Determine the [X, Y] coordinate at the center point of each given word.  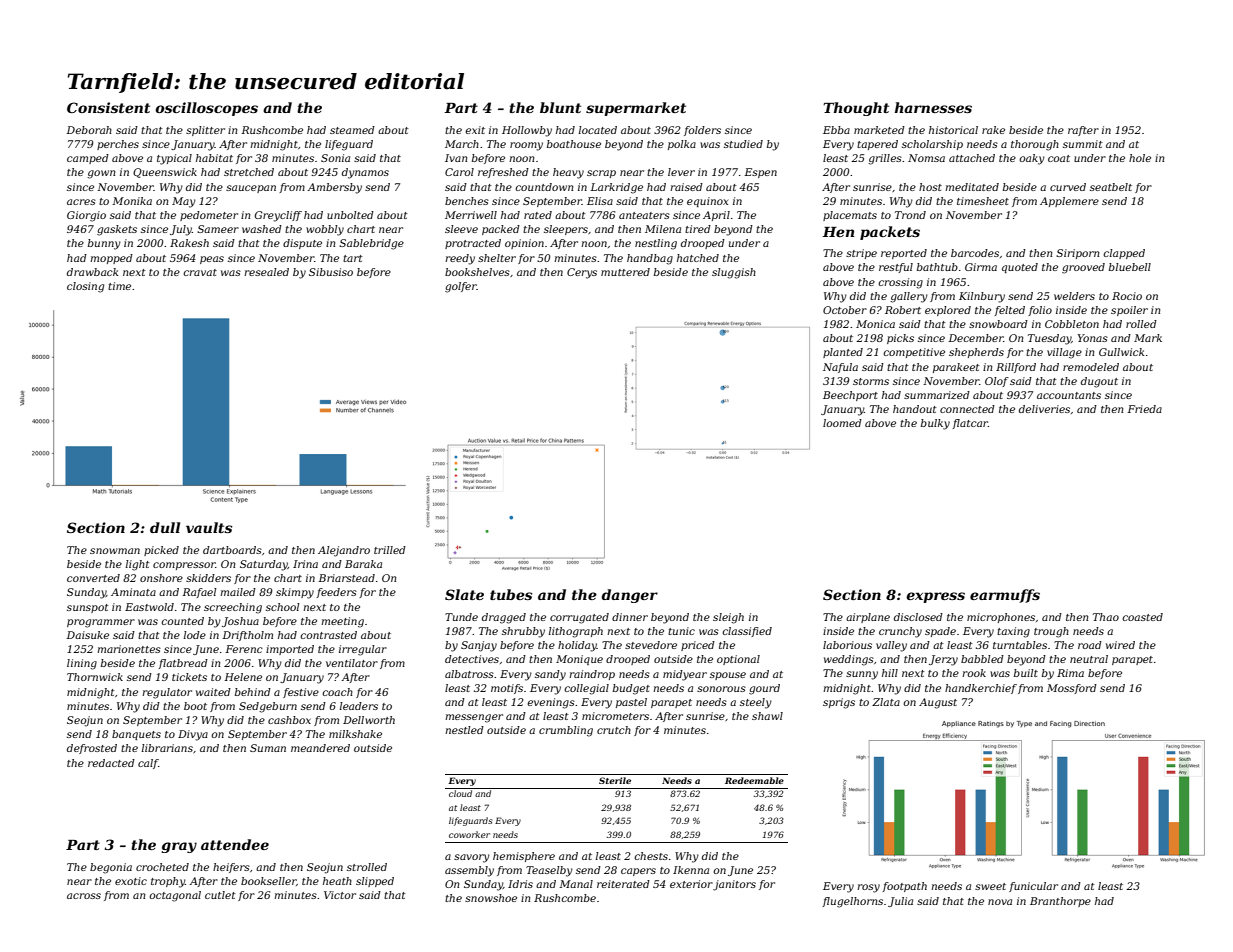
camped [88, 159]
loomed [842, 423]
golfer [461, 287]
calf [148, 764]
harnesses [933, 107]
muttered [625, 272]
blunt [560, 107]
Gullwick [1121, 352]
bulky [935, 424]
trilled [390, 550]
